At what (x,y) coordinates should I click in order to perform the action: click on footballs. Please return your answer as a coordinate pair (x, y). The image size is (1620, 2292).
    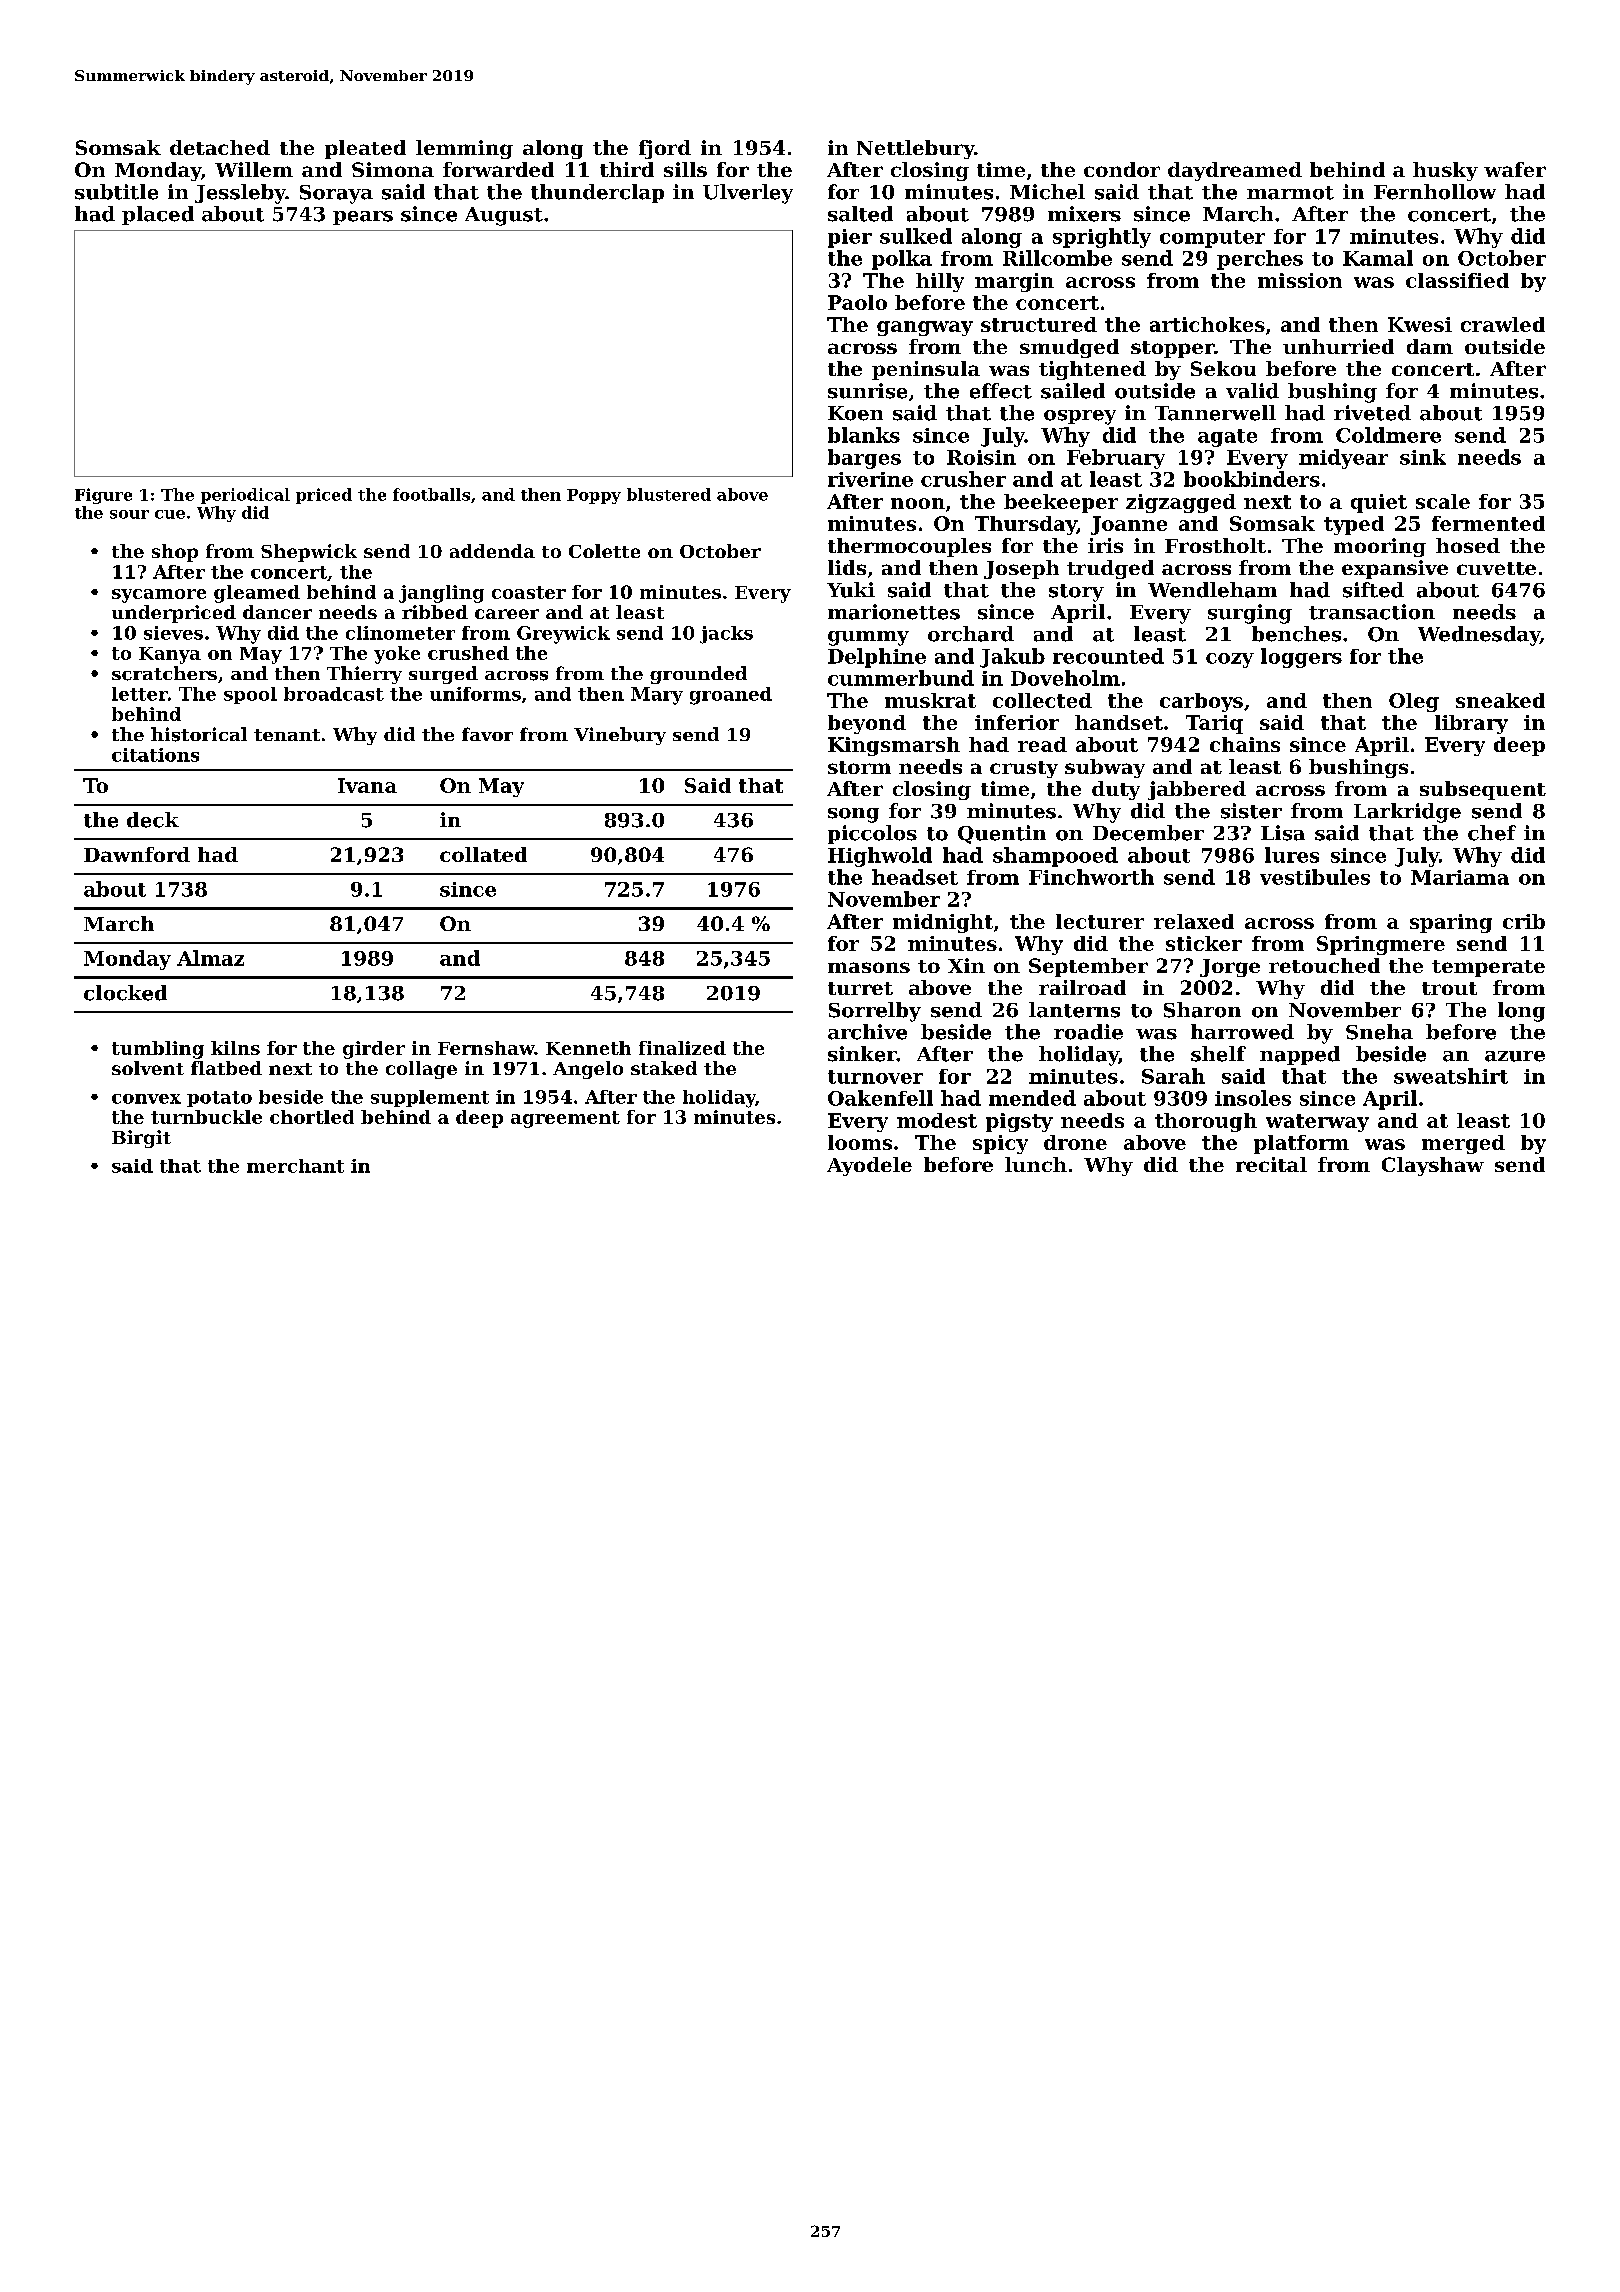
    Looking at the image, I should click on (431, 494).
